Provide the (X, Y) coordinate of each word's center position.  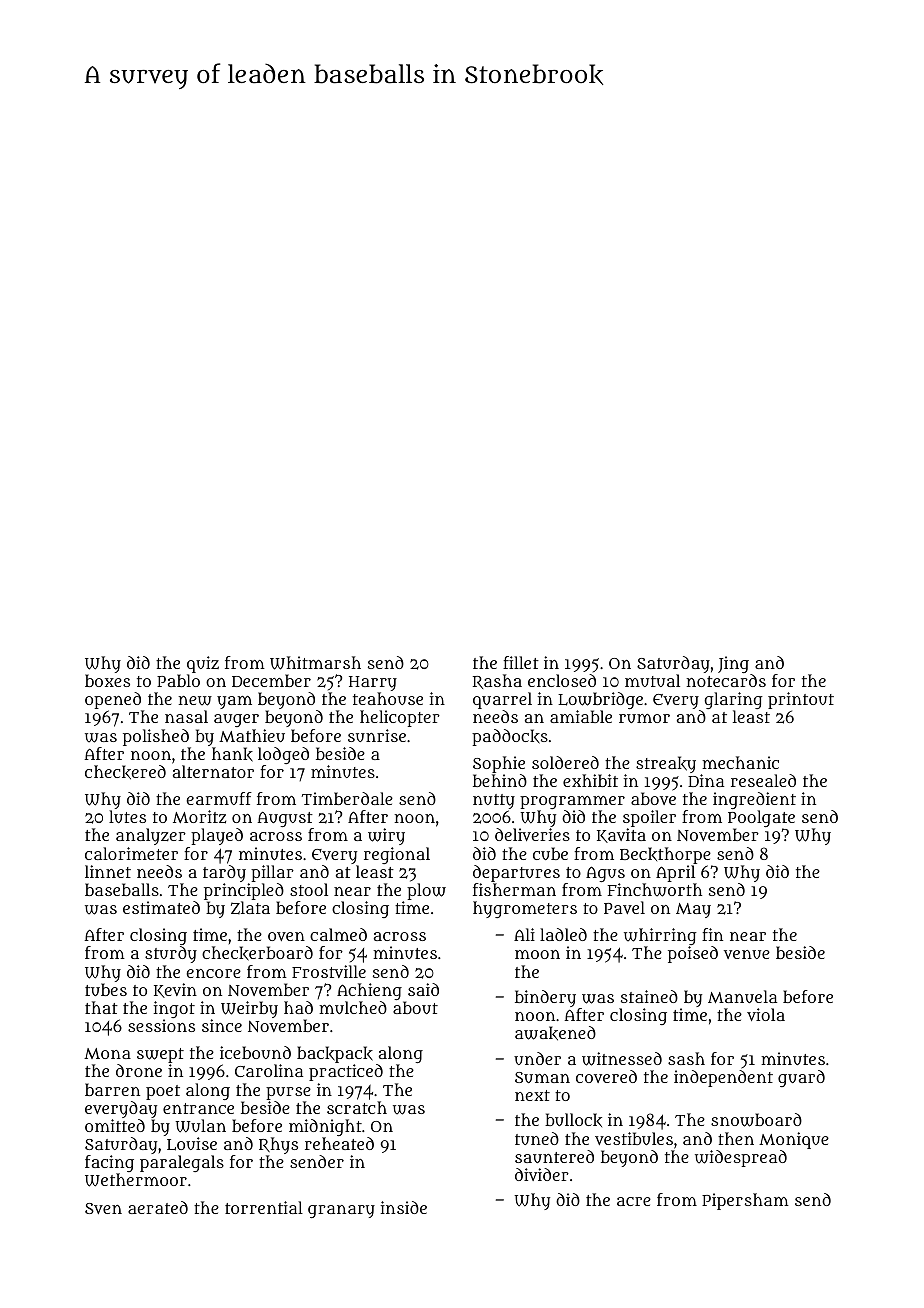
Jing (733, 664)
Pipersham (745, 1201)
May (693, 910)
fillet (521, 662)
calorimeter (131, 853)
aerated (158, 1207)
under (537, 1058)
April (675, 873)
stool (309, 889)
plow (426, 891)
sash (686, 1058)
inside (404, 1207)
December (271, 680)
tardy (224, 873)
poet (163, 1092)
